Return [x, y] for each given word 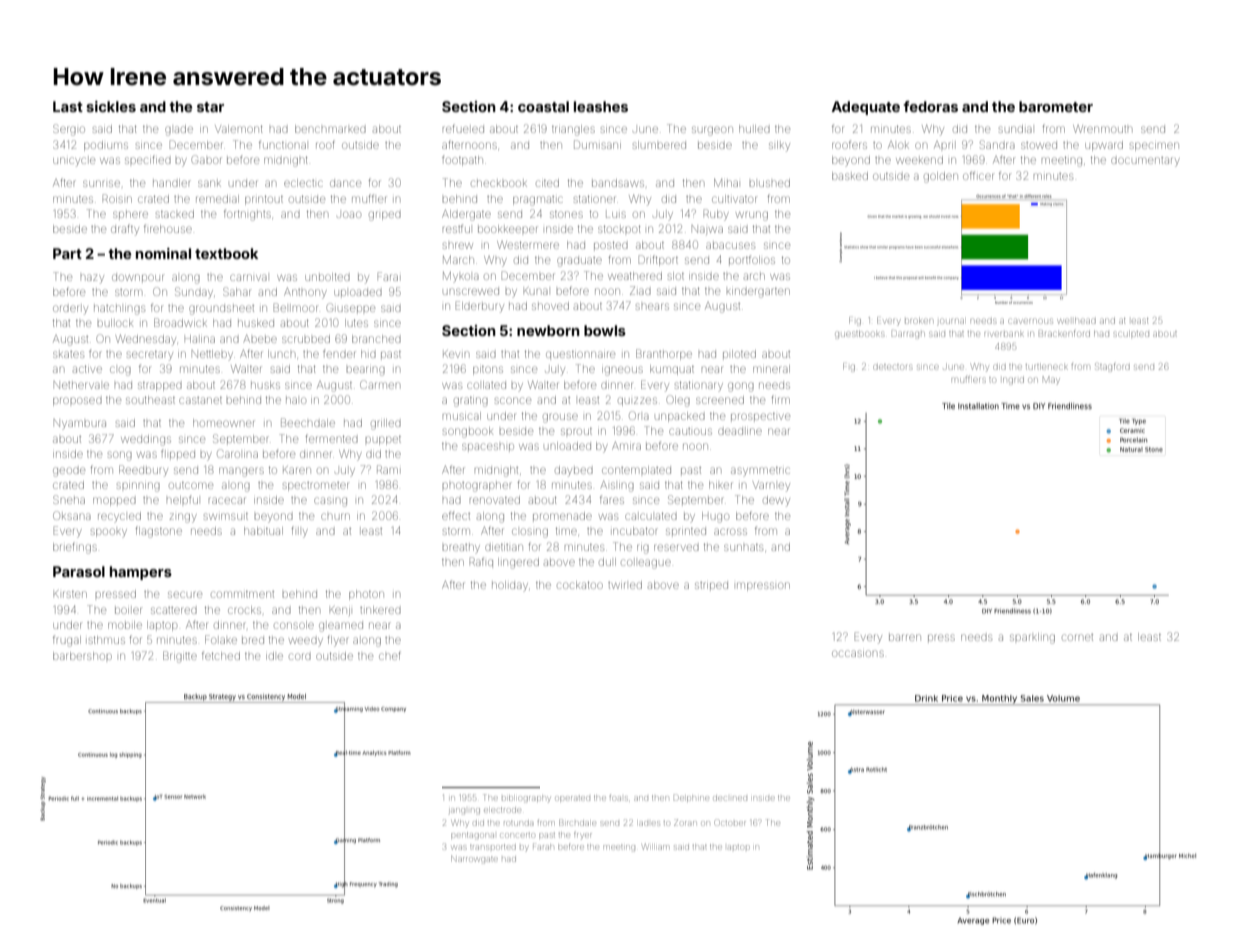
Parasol [79, 571]
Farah [543, 846]
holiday [510, 585]
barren [905, 637]
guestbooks [859, 335]
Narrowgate [474, 859]
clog [120, 371]
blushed [770, 183]
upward [1104, 146]
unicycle [74, 161]
